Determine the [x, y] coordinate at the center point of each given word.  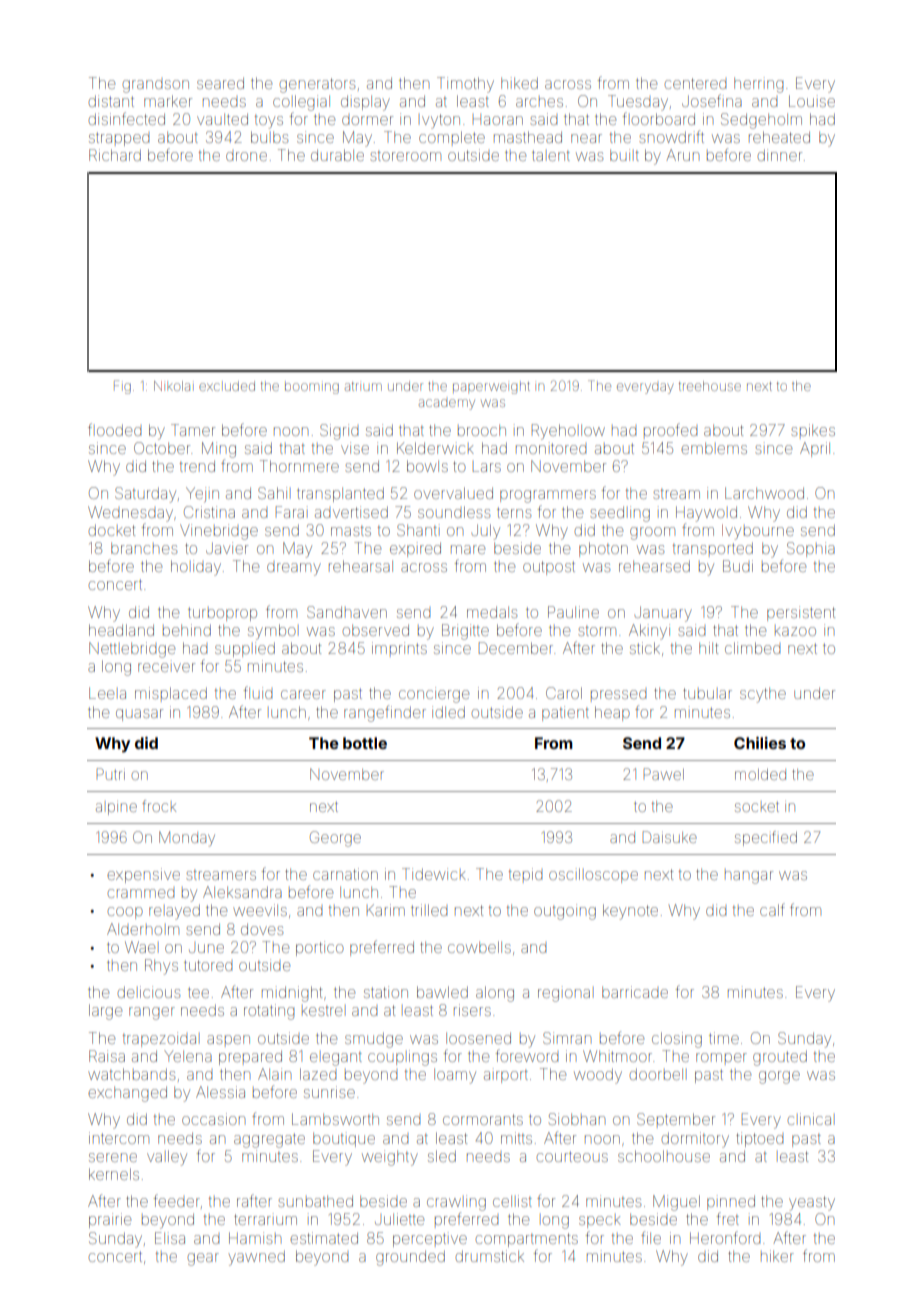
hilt [708, 648]
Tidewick [434, 874]
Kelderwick [435, 448]
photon [603, 549]
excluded [227, 386]
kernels [114, 1174]
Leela [107, 693]
